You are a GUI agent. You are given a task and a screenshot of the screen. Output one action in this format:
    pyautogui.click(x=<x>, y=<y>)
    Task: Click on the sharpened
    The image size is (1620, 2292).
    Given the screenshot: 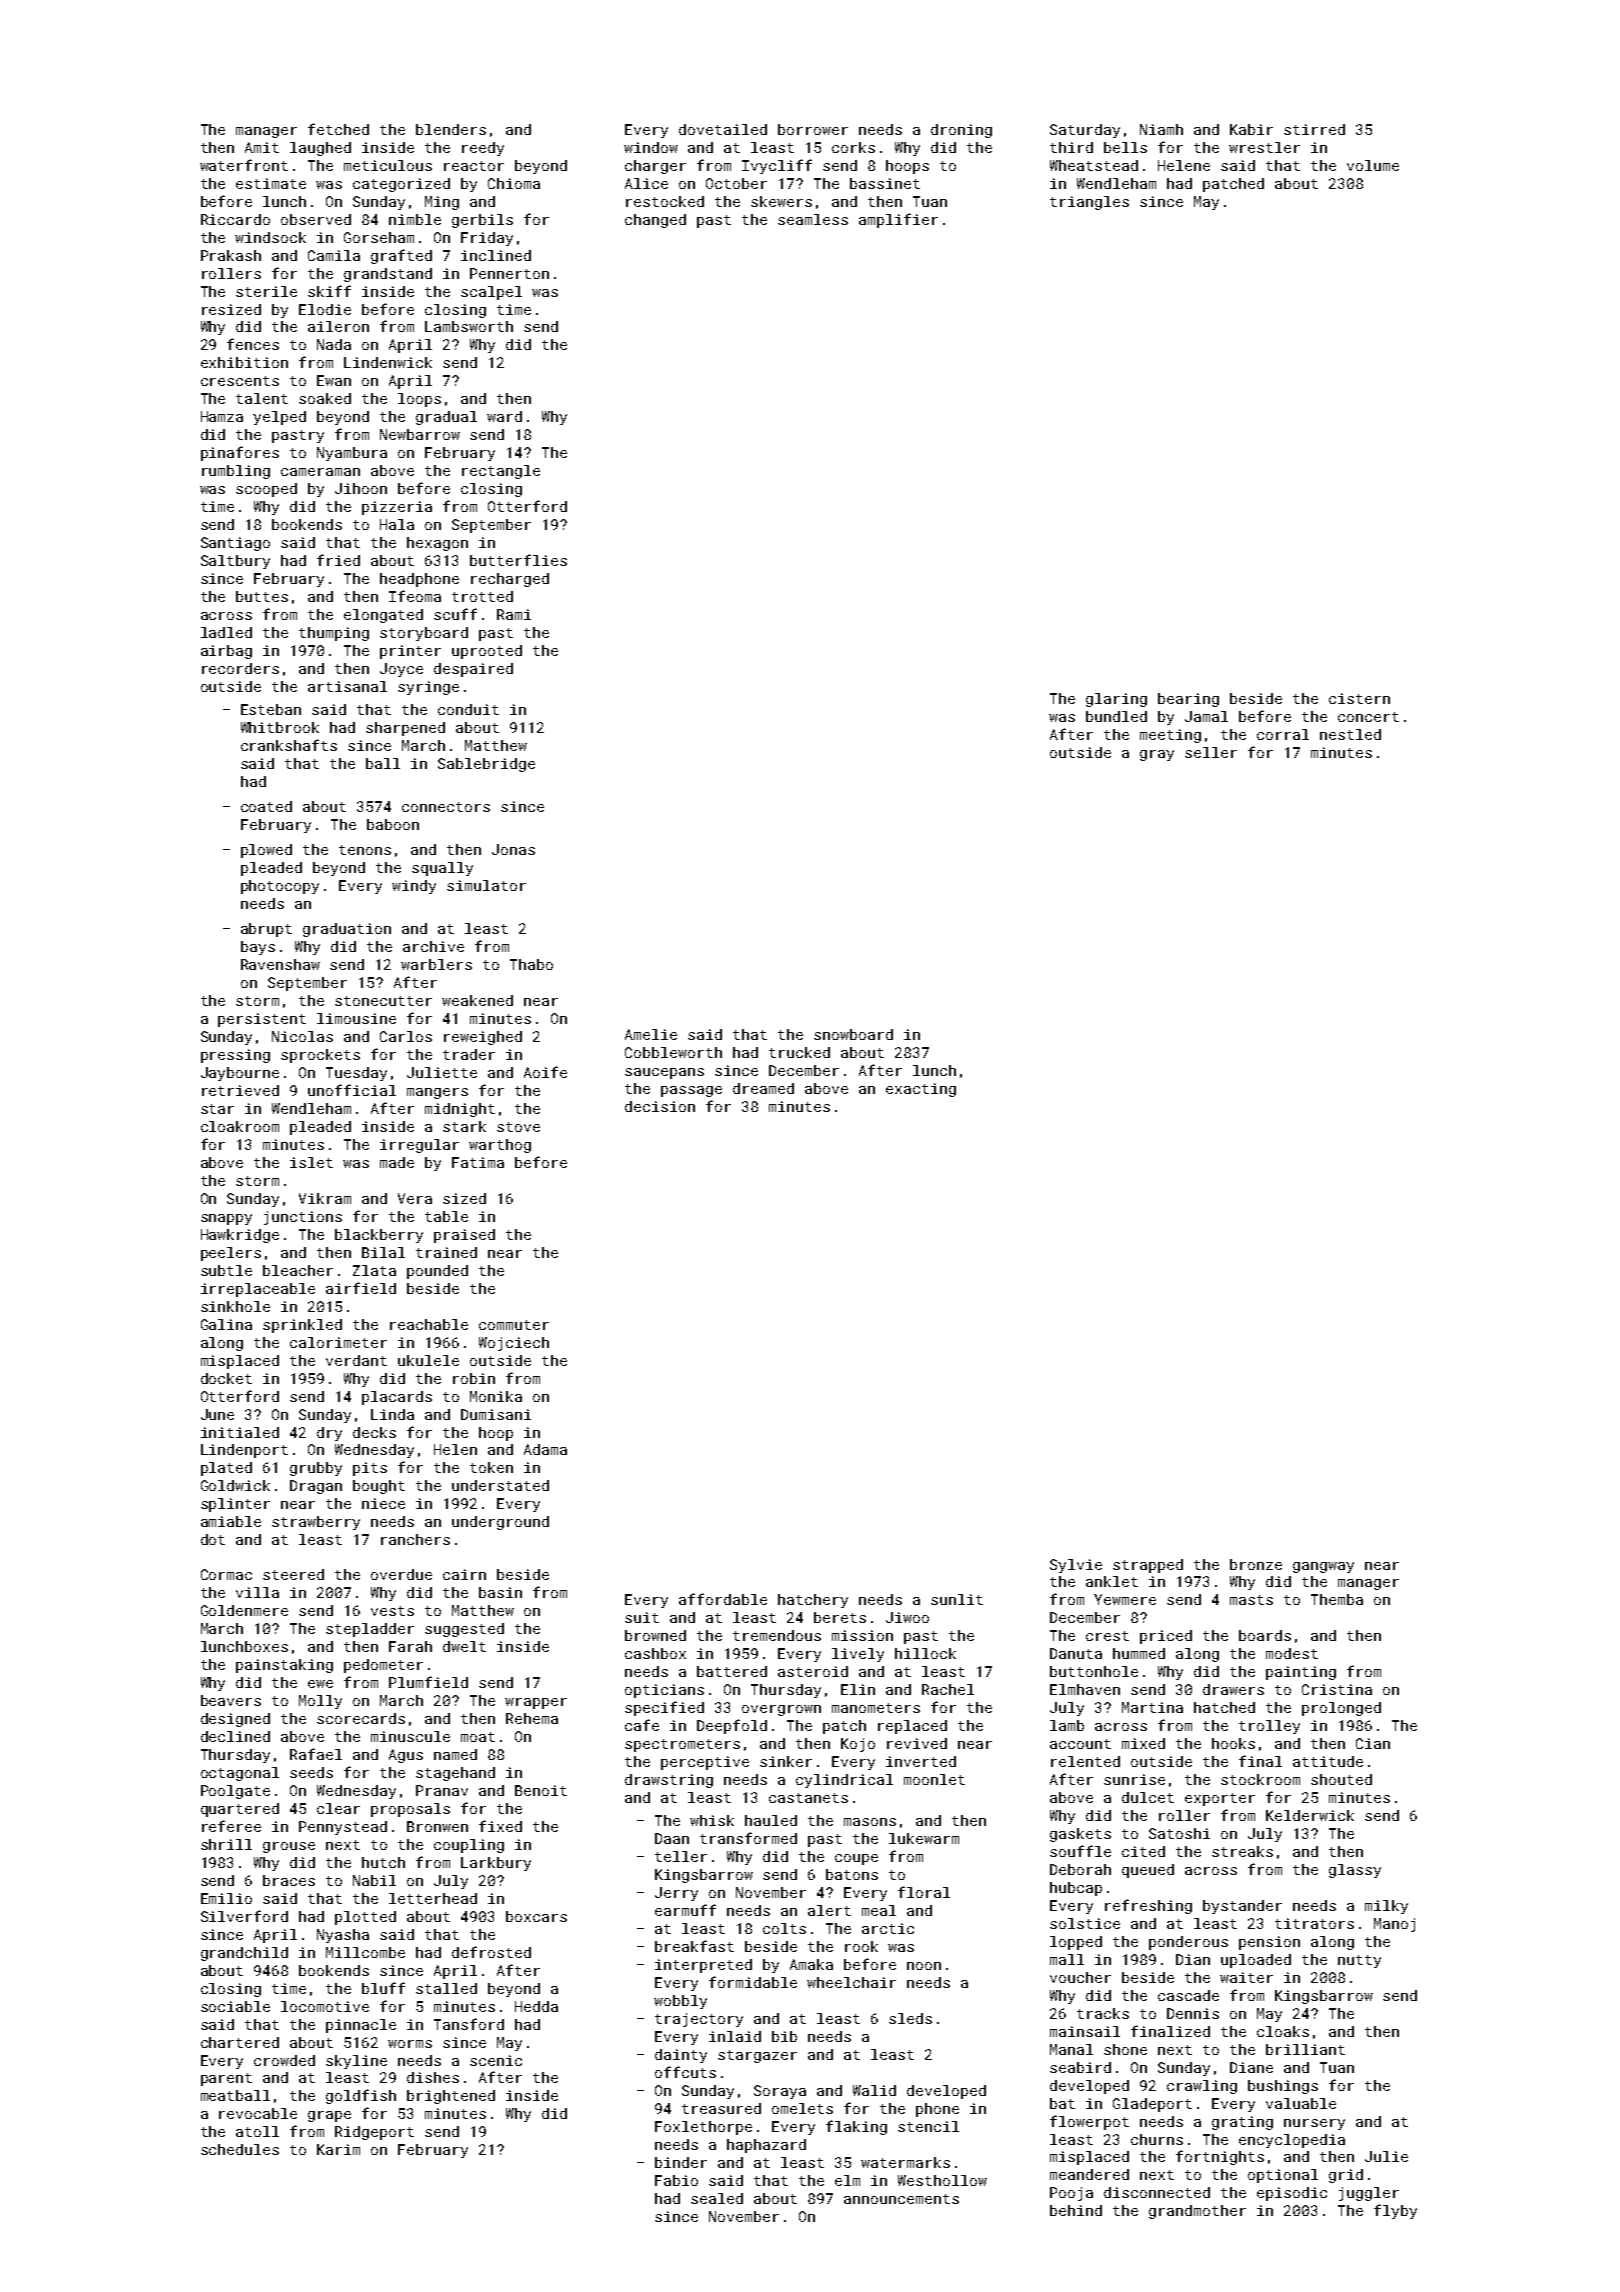 What is the action you would take?
    pyautogui.click(x=405, y=729)
